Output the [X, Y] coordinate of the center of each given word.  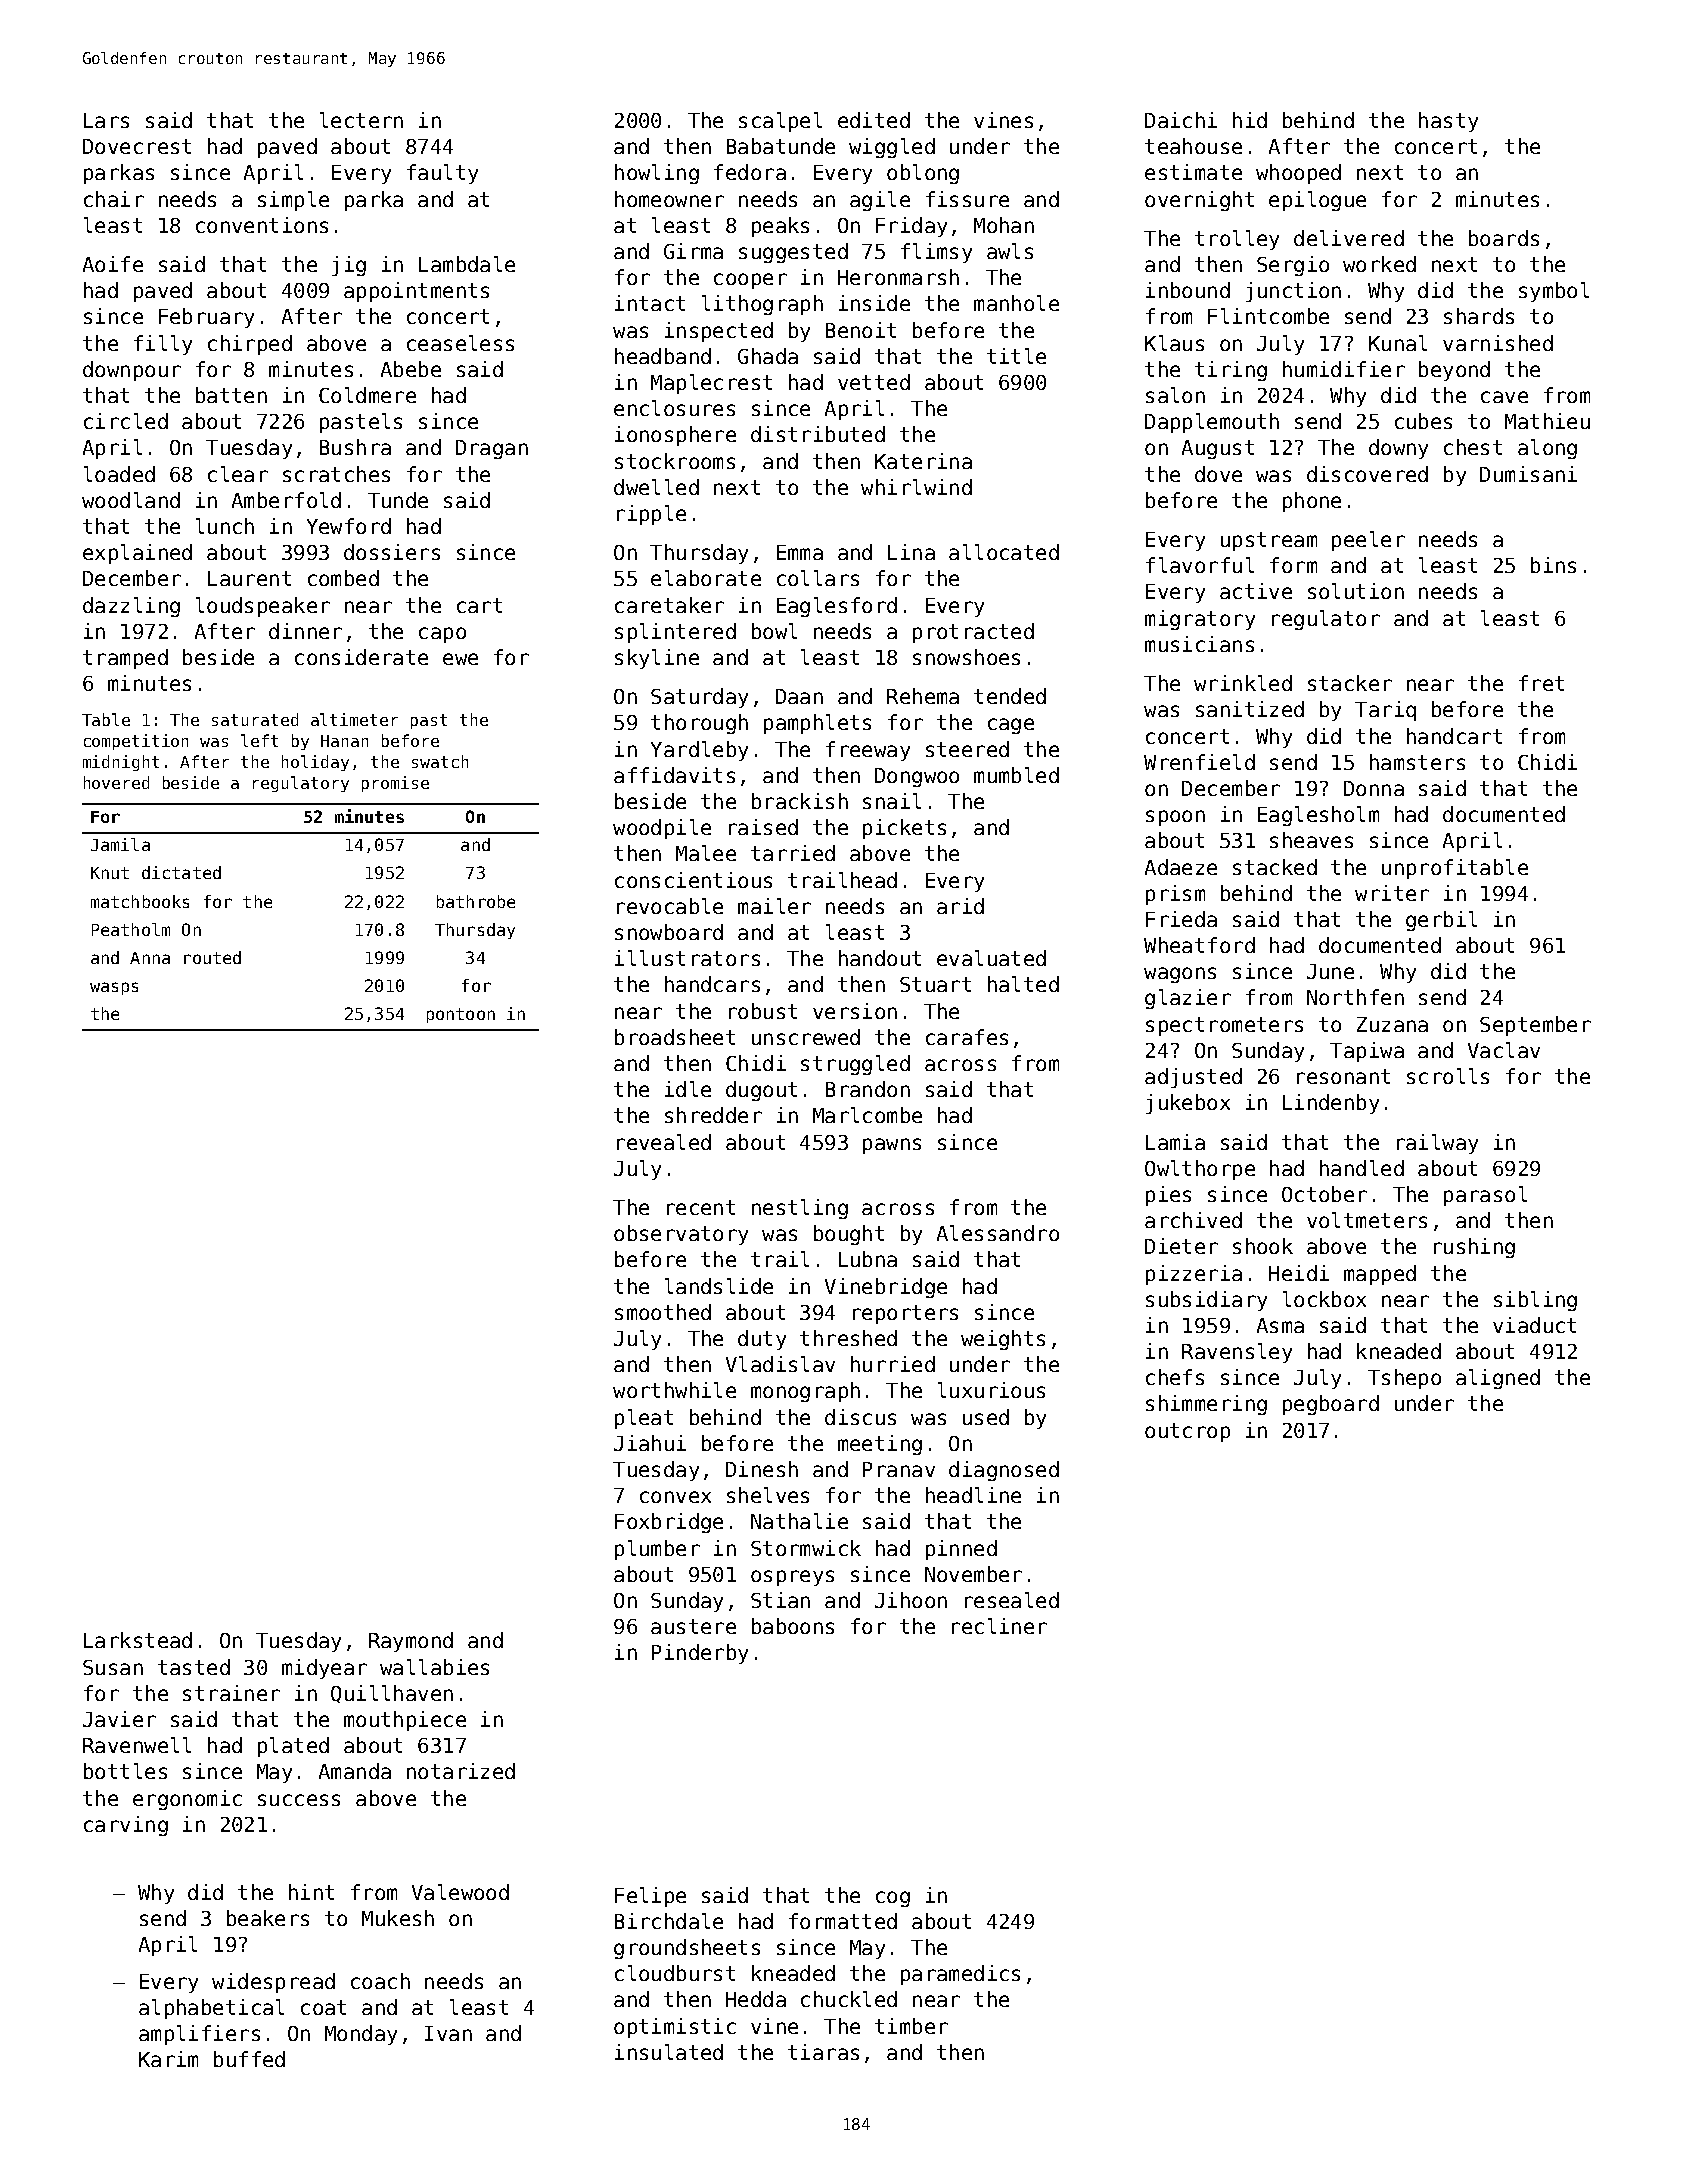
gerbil [1441, 921]
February [206, 318]
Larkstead [138, 1640]
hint [311, 1892]
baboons [793, 1626]
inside [874, 303]
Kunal [1398, 343]
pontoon [461, 1015]
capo [442, 635]
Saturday [699, 698]
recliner [999, 1626]
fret [1541, 683]
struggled [855, 1065]
